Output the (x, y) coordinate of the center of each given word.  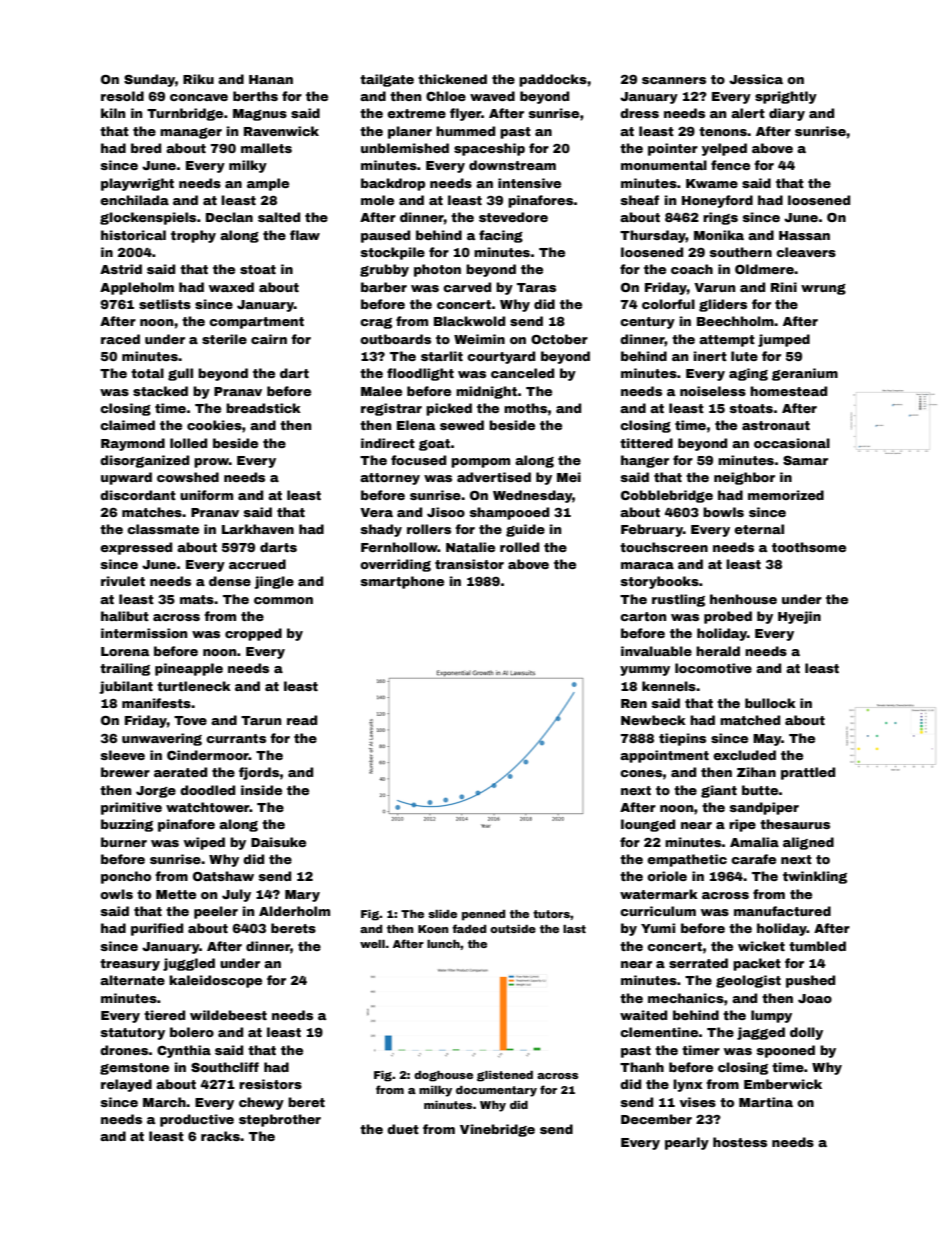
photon (437, 270)
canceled (522, 373)
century (647, 323)
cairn (269, 339)
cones (641, 773)
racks (220, 1136)
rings (720, 218)
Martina (766, 1102)
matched (750, 720)
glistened (505, 1076)
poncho (126, 877)
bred (146, 148)
